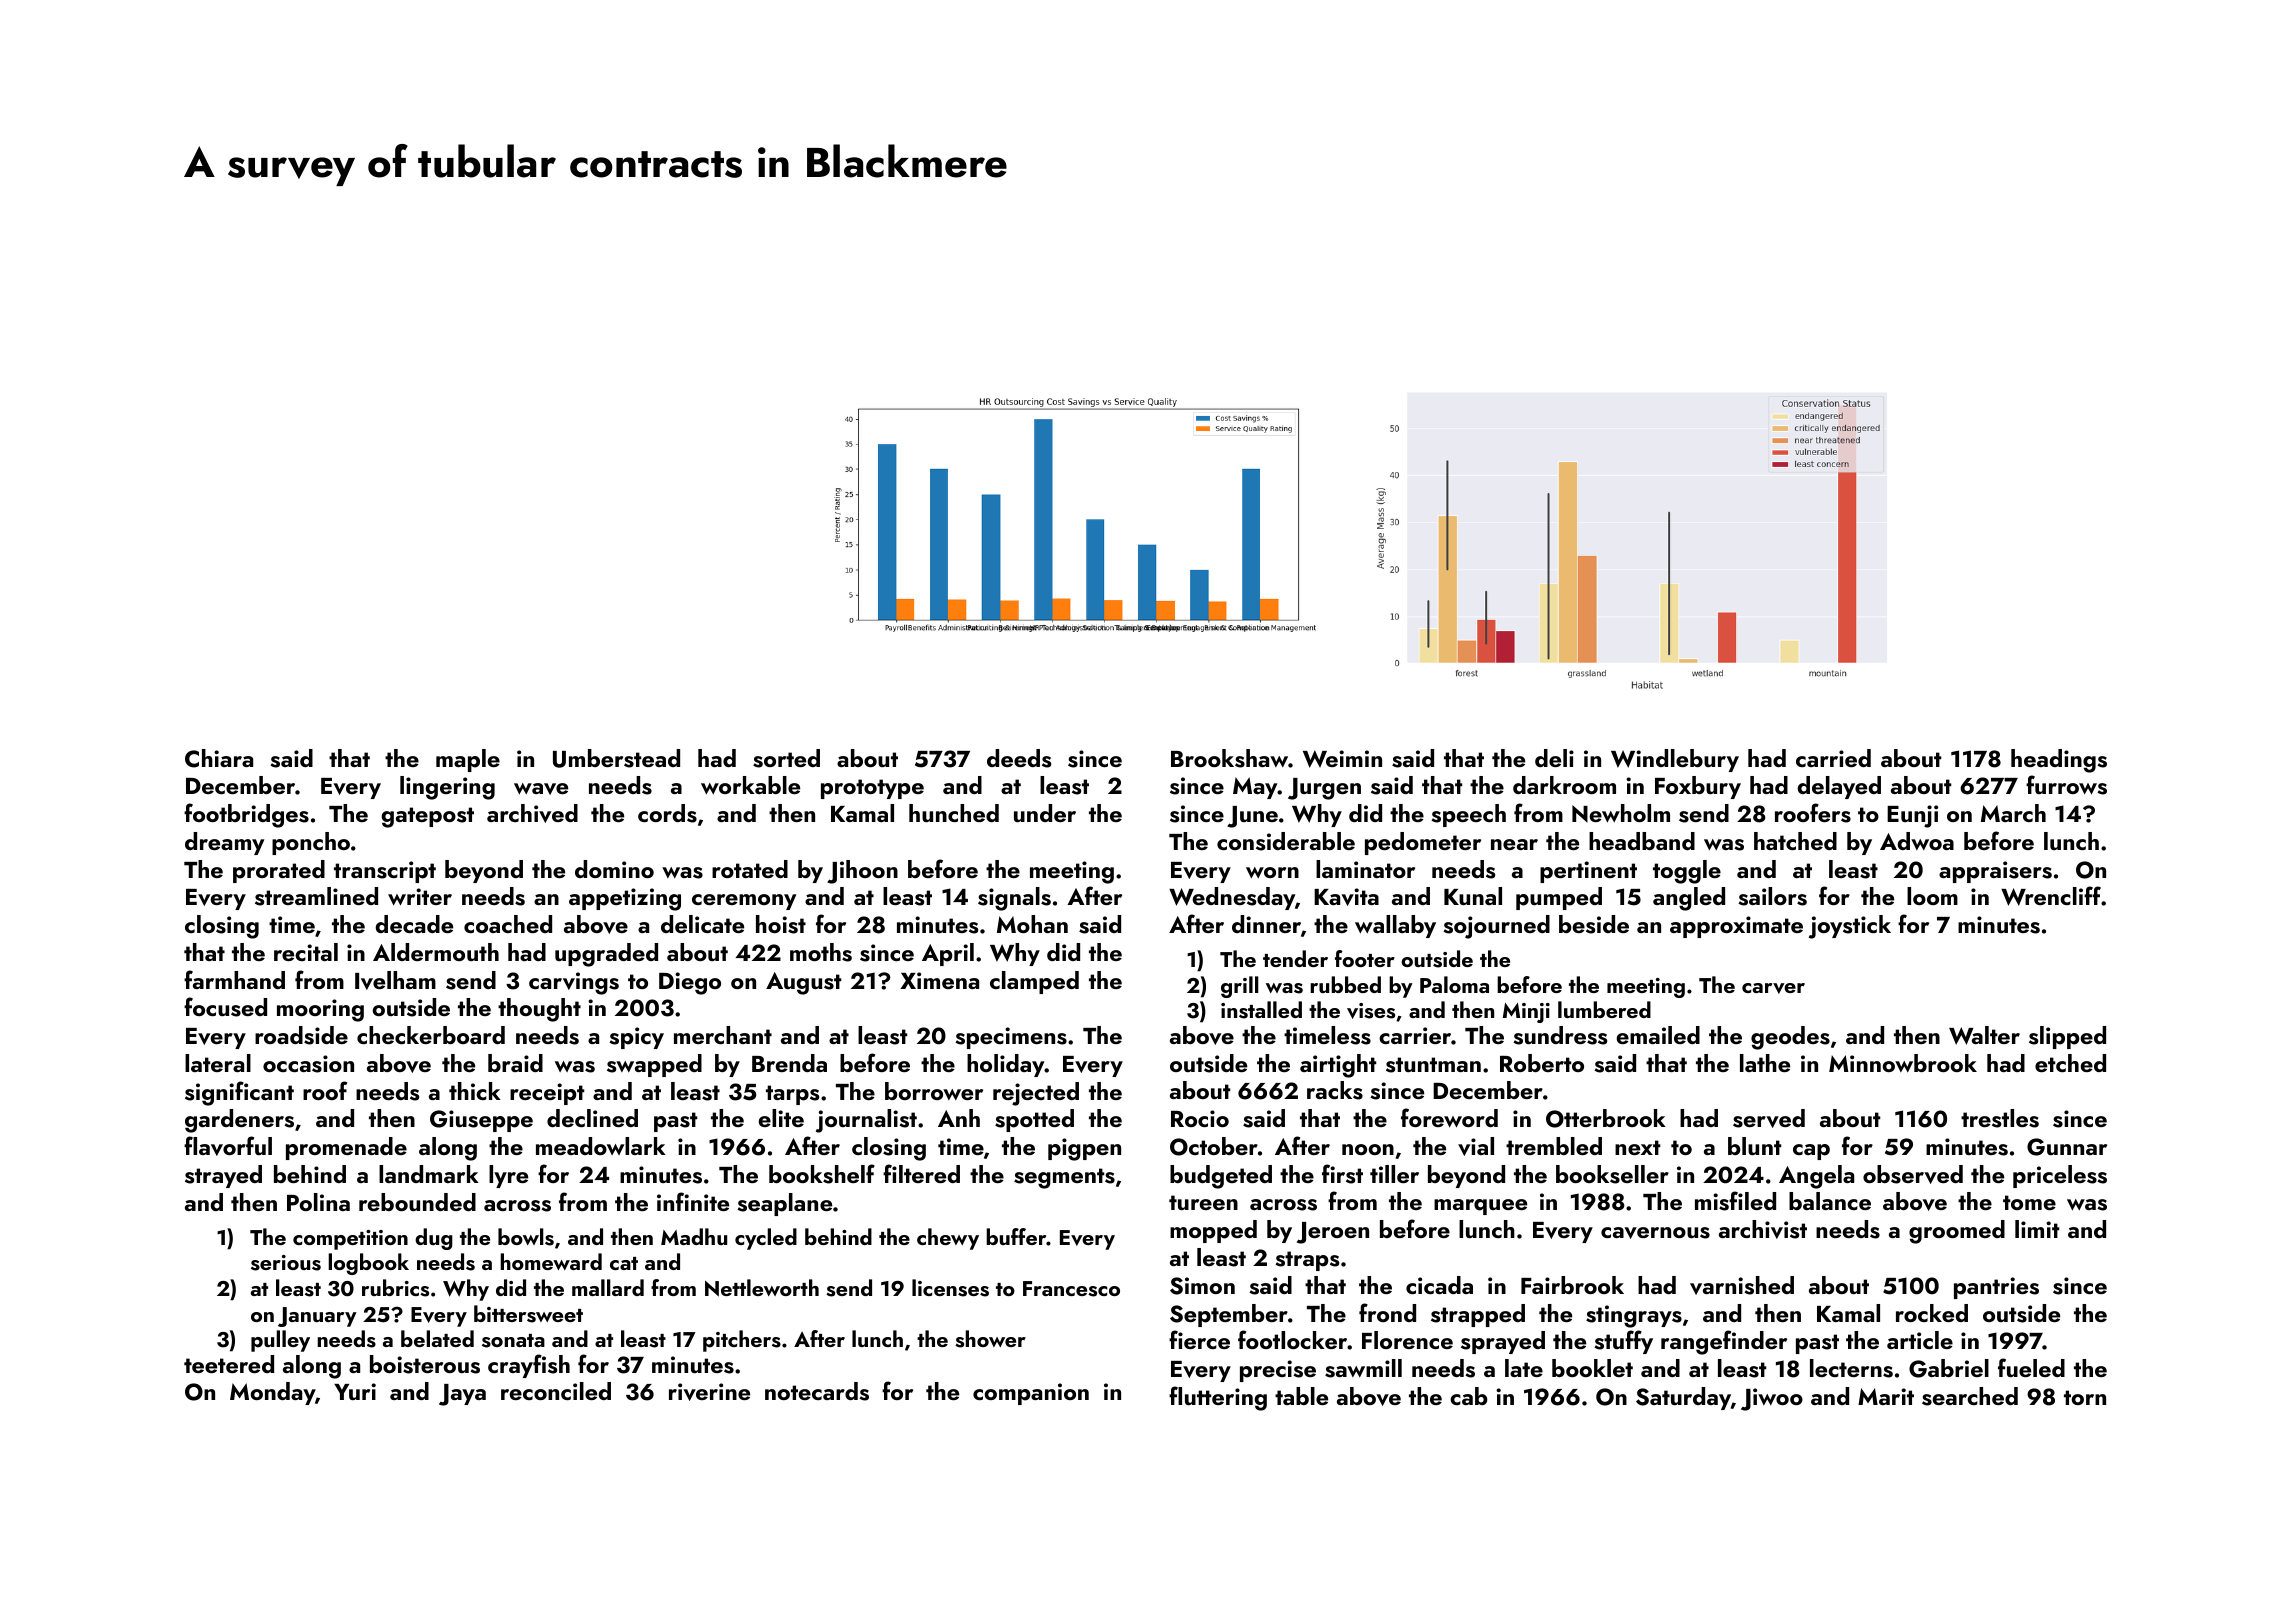 This image has height=1620, width=2292. What do you see at coordinates (1342, 759) in the image?
I see `Weimin` at bounding box center [1342, 759].
